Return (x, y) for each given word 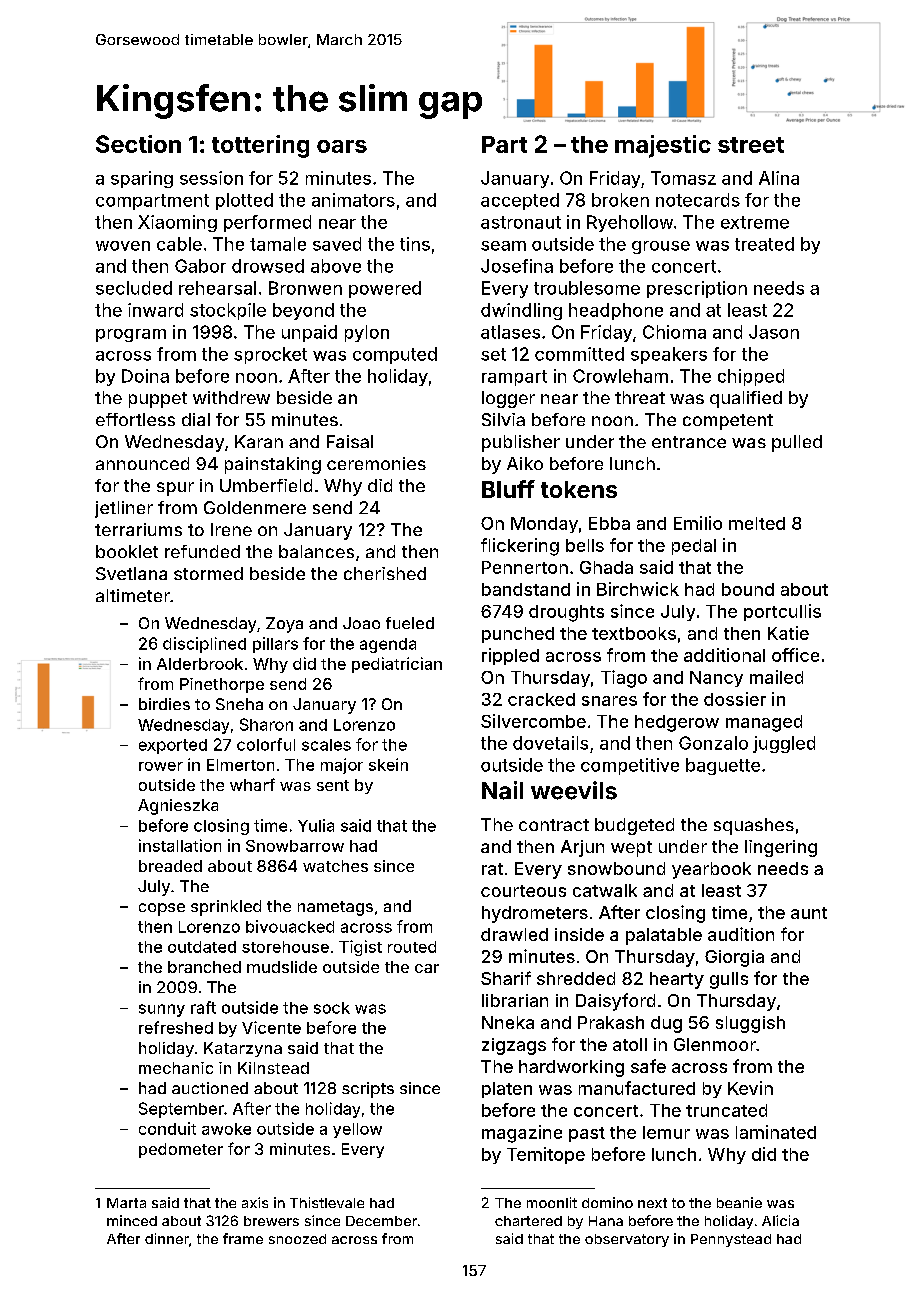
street (751, 145)
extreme (755, 222)
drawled (514, 934)
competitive (630, 766)
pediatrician (397, 665)
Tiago (624, 679)
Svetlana (131, 573)
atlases (510, 332)
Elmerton (240, 765)
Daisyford (615, 1002)
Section (138, 144)
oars (342, 146)
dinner (167, 1238)
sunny (162, 1010)
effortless (135, 419)
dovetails (550, 743)
